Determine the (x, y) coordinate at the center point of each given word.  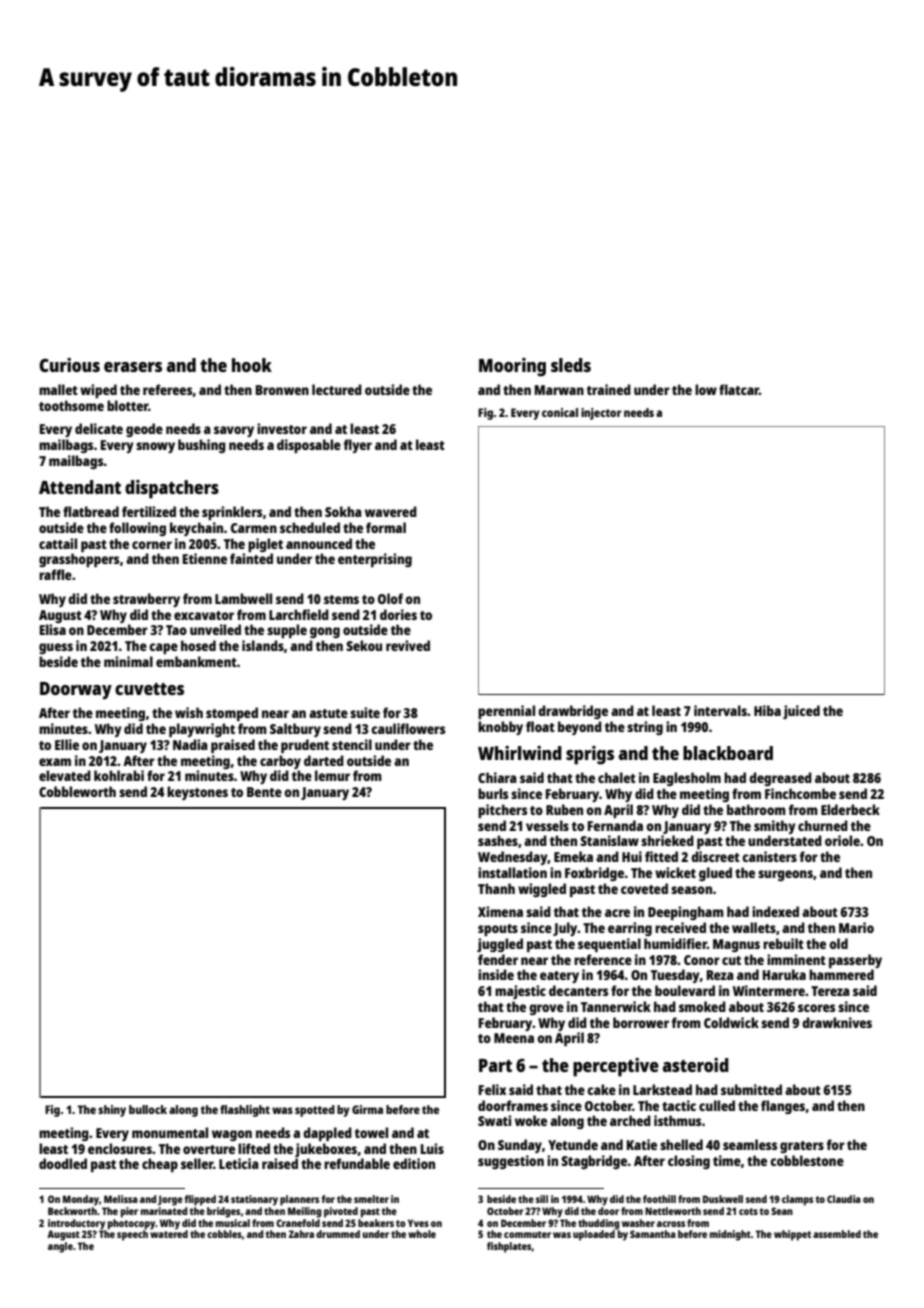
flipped (200, 1200)
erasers (133, 367)
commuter (527, 1234)
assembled (837, 1234)
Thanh (496, 888)
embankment (196, 661)
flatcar (739, 389)
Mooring (512, 367)
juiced (801, 712)
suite (365, 712)
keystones (197, 793)
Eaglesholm (687, 779)
